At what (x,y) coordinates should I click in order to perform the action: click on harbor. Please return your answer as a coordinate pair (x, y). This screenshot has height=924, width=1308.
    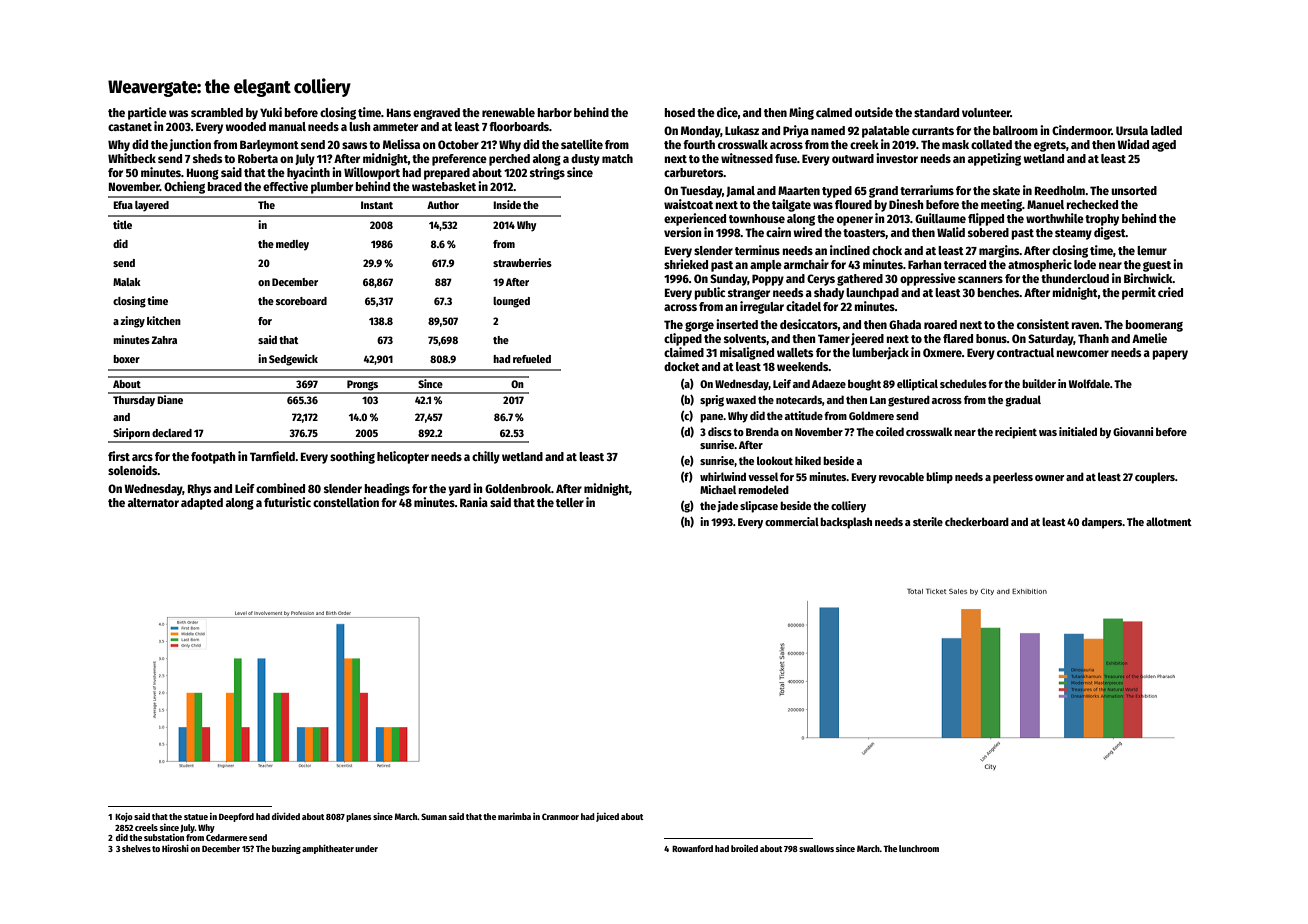
    Looking at the image, I should click on (554, 112).
